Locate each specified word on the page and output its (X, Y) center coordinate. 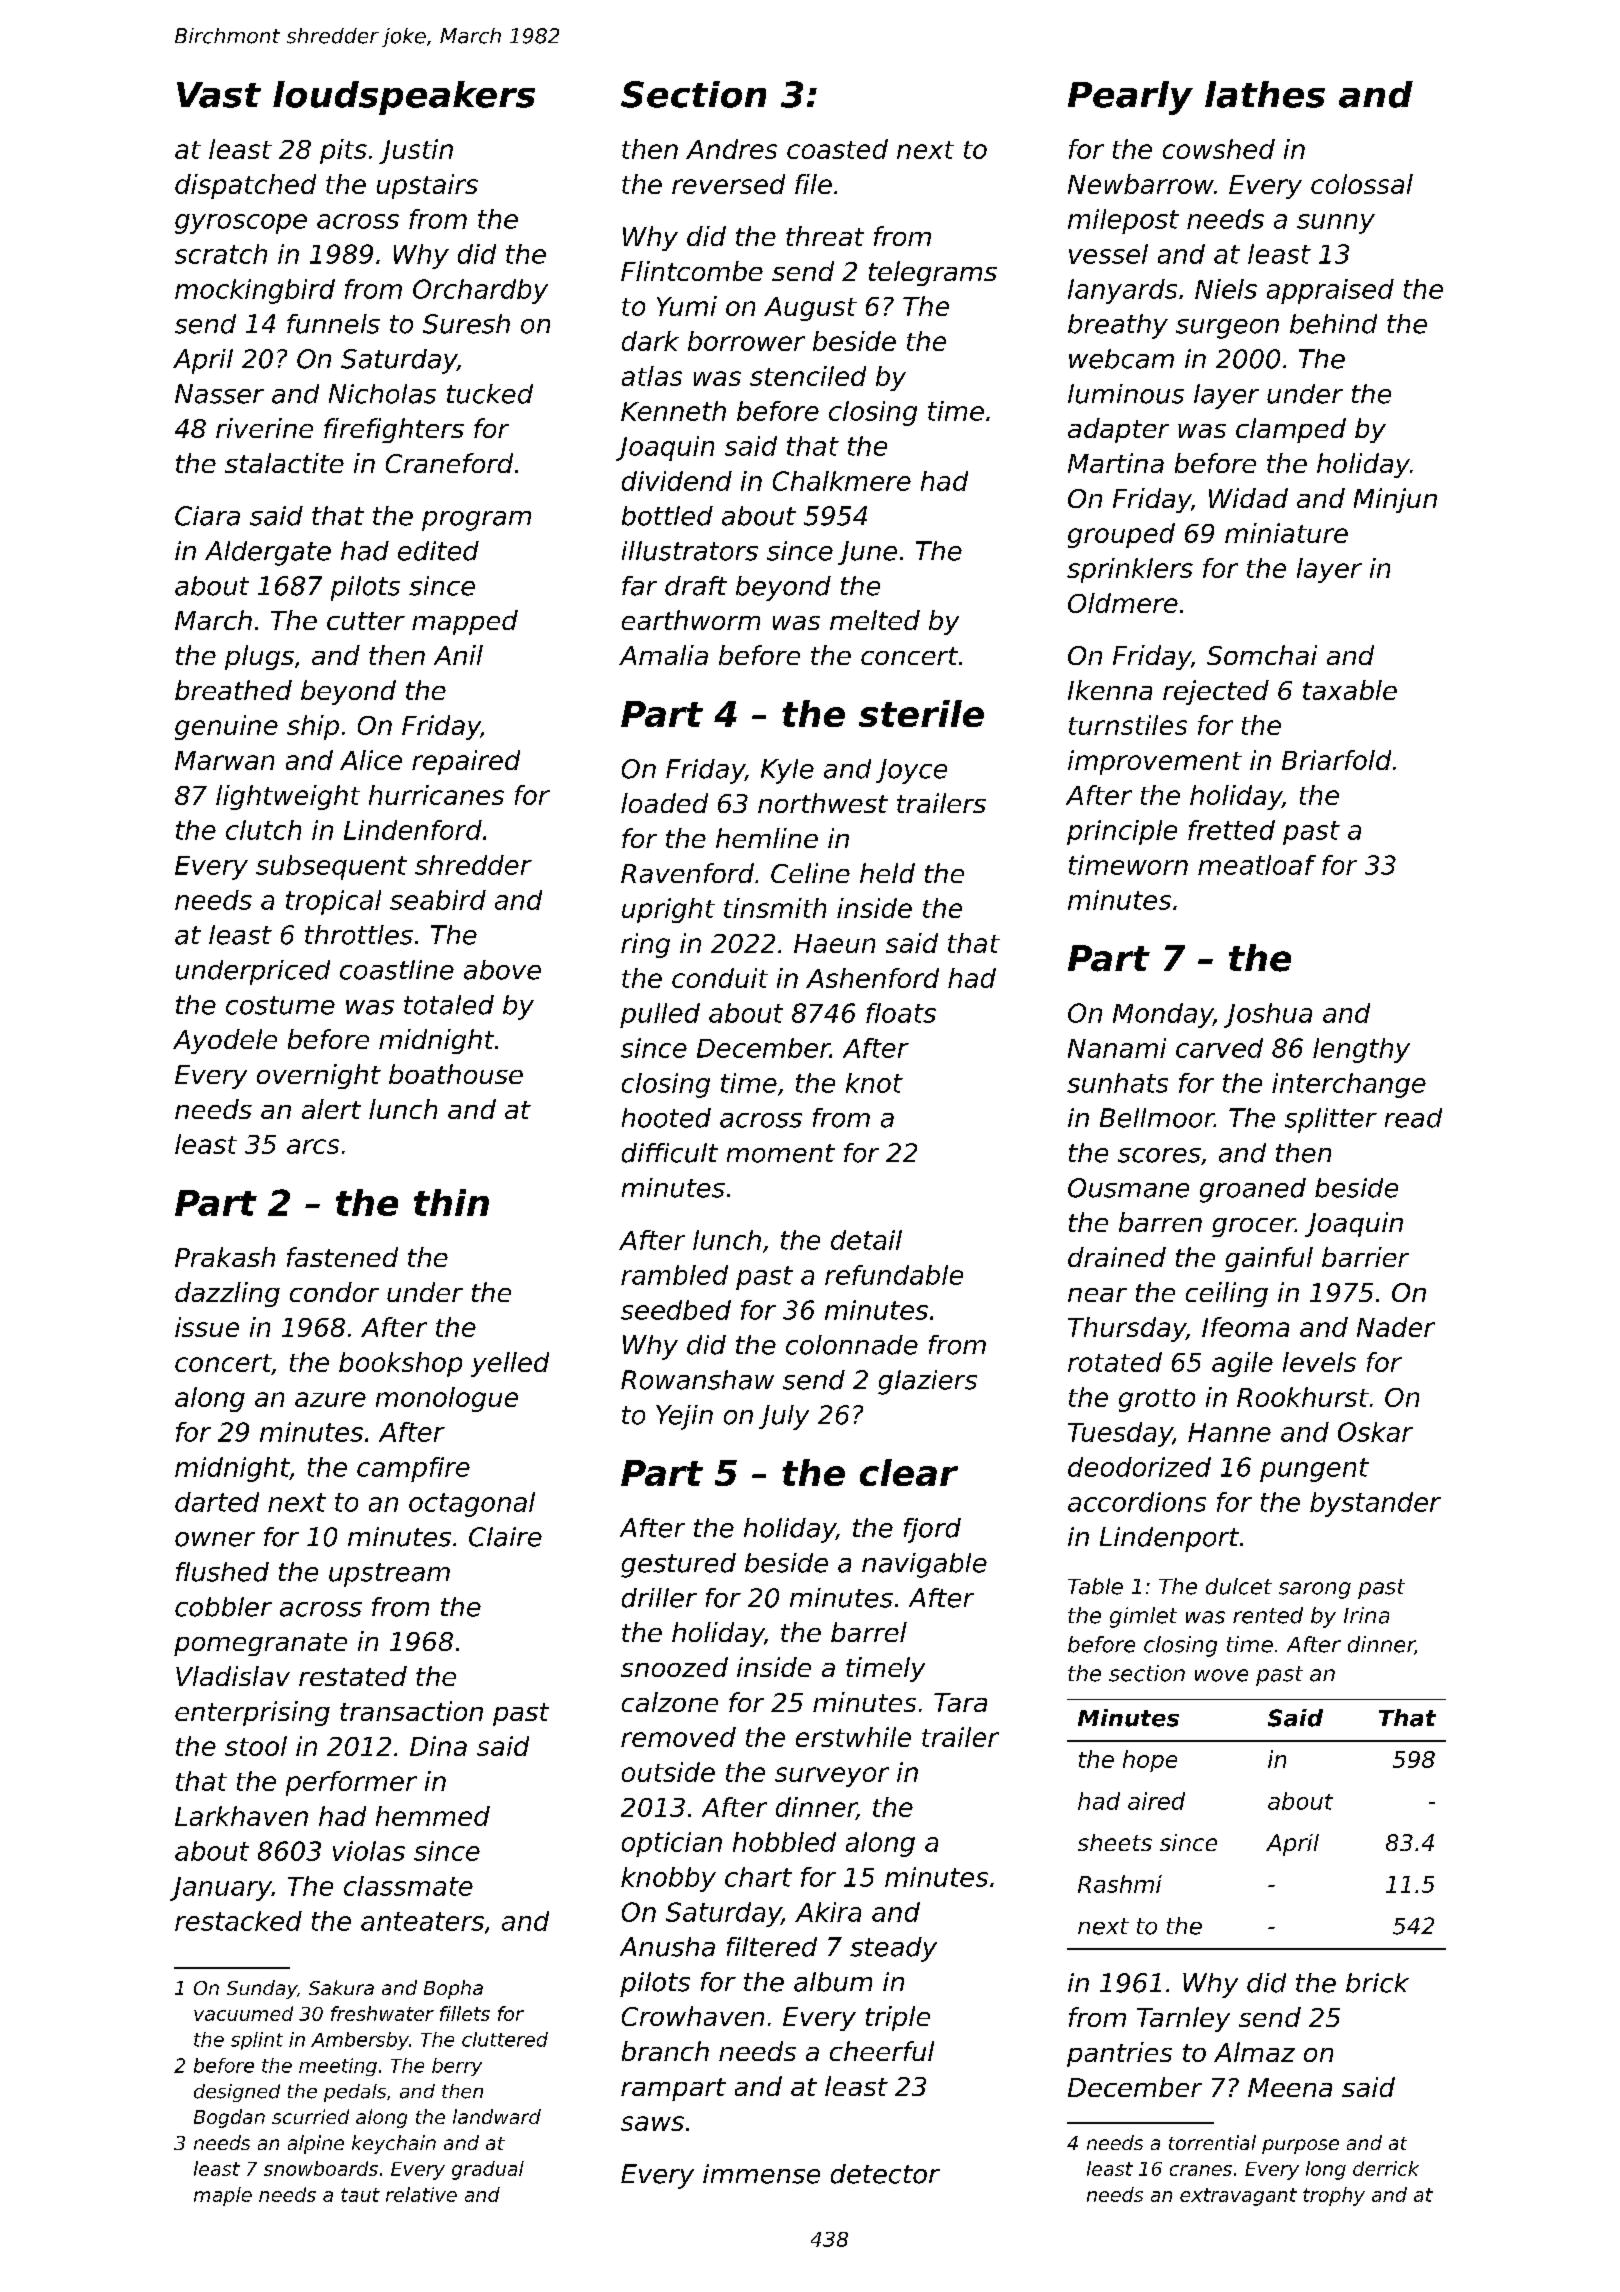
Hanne (1229, 1432)
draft (696, 586)
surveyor (832, 1777)
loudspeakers (404, 98)
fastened (342, 1257)
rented (1268, 1615)
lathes (1265, 94)
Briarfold (1336, 760)
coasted (837, 149)
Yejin (684, 1417)
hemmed (433, 1816)
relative (421, 2194)
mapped (465, 622)
